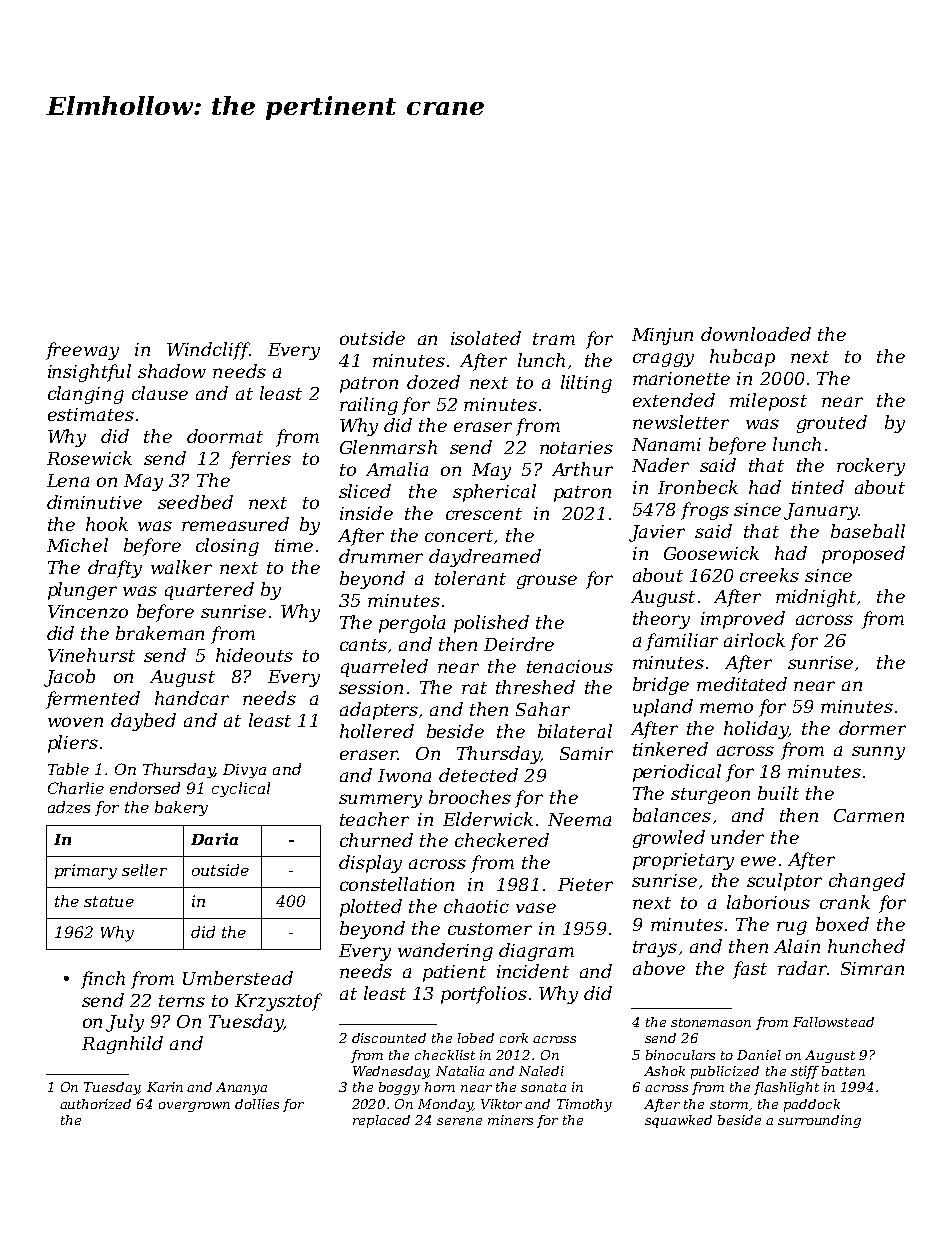  What do you see at coordinates (241, 789) in the page?
I see `cyclical` at bounding box center [241, 789].
